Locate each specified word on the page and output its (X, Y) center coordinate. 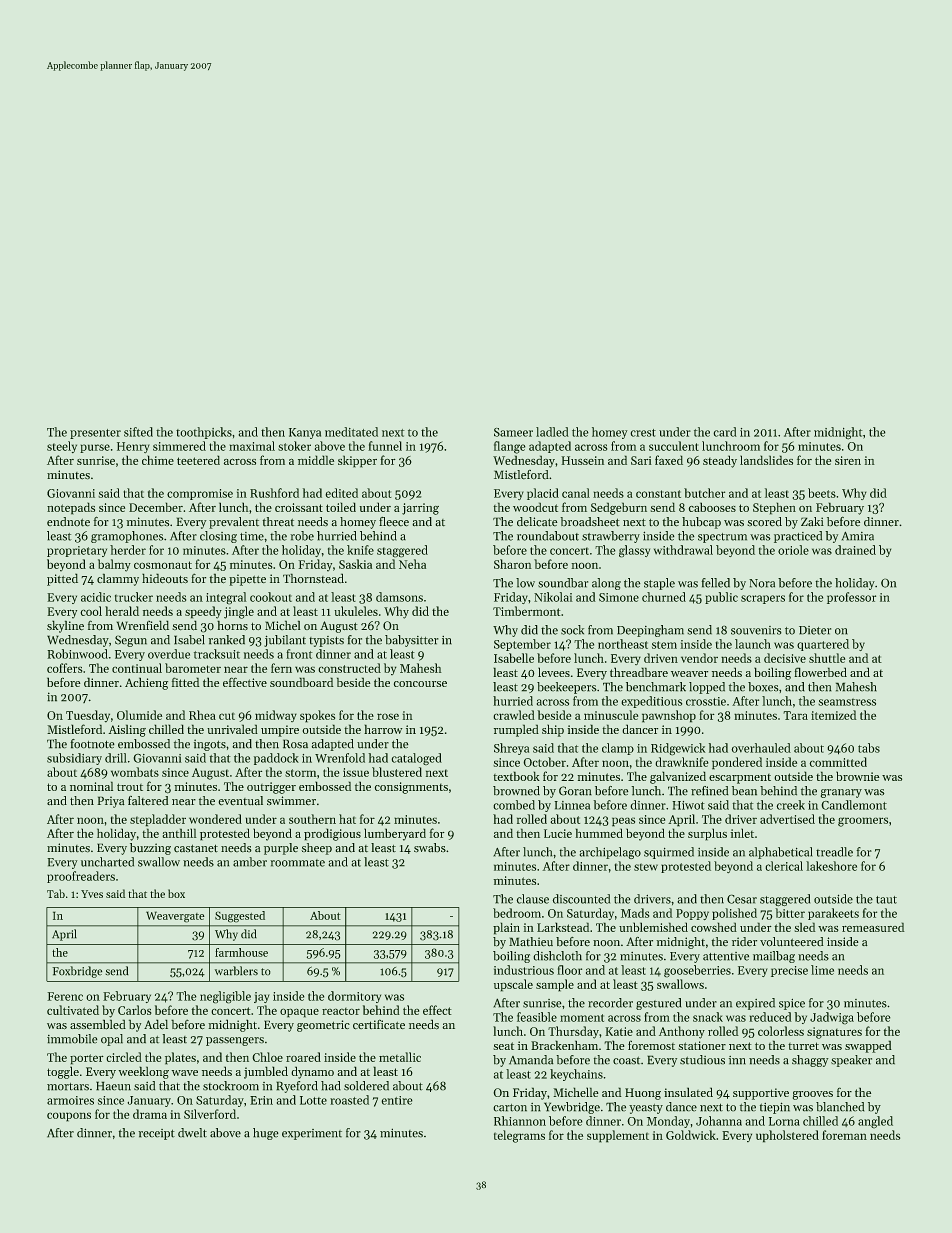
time (252, 536)
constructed (349, 668)
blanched (840, 1107)
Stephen (774, 508)
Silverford (210, 1114)
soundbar (563, 583)
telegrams (519, 1136)
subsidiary (74, 759)
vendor (699, 658)
